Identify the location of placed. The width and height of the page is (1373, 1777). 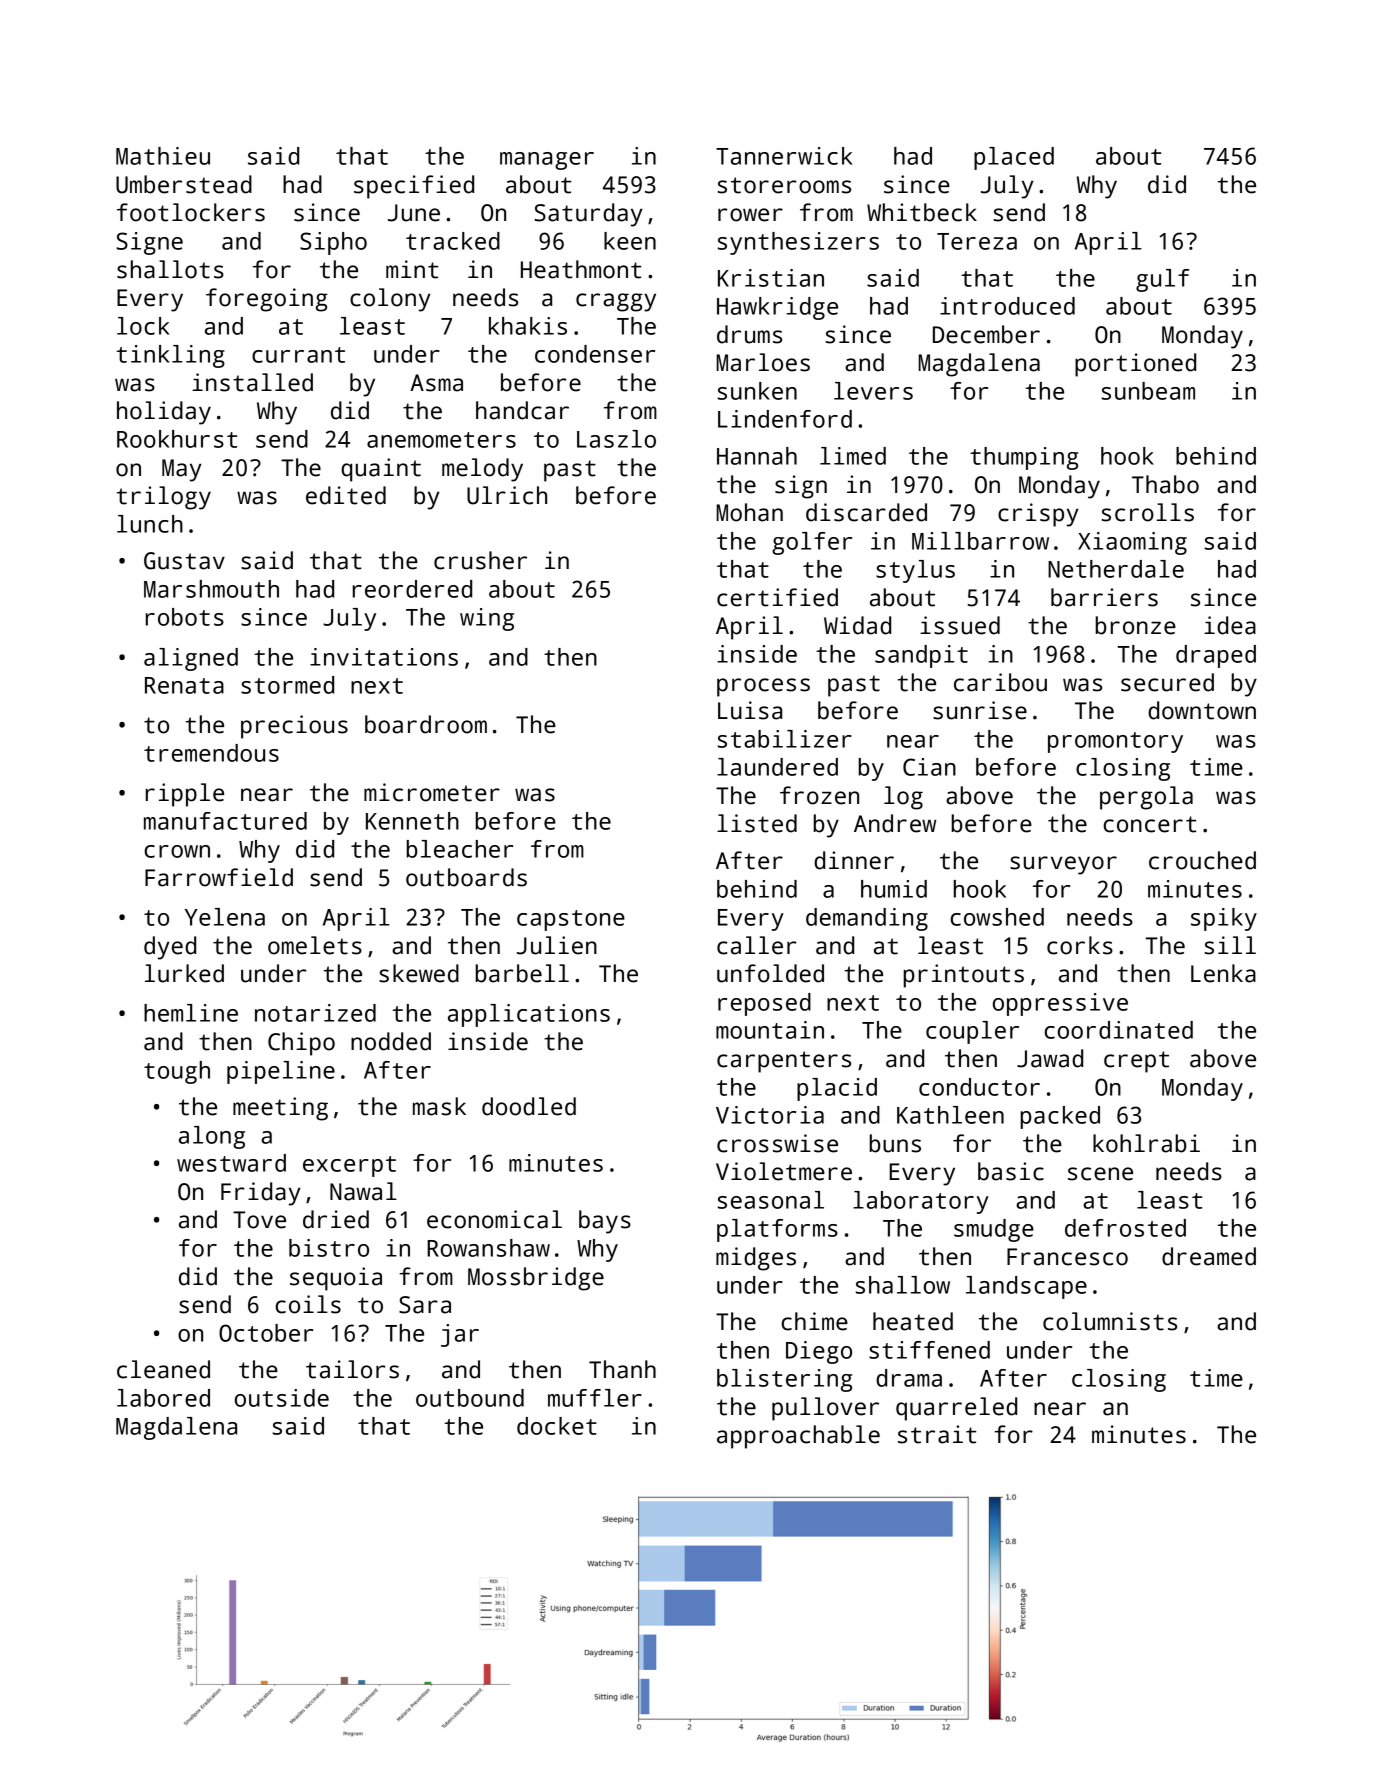
(1014, 158).
